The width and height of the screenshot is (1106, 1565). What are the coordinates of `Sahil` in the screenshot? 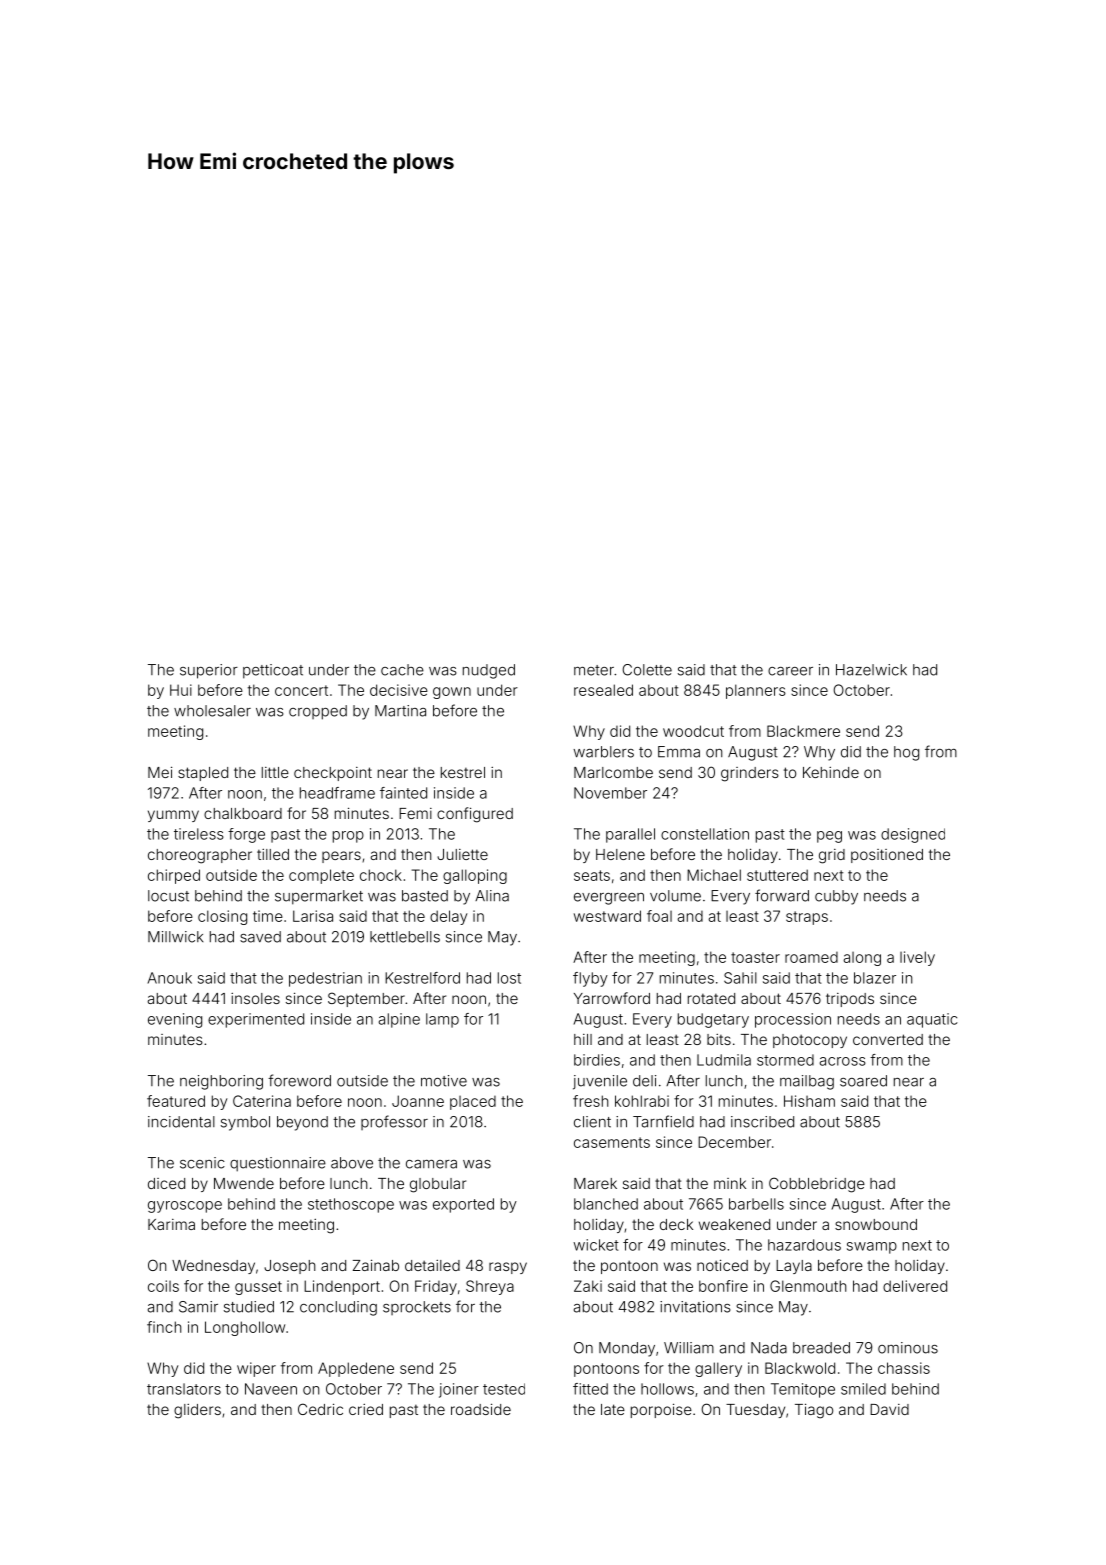 It's located at (740, 978).
